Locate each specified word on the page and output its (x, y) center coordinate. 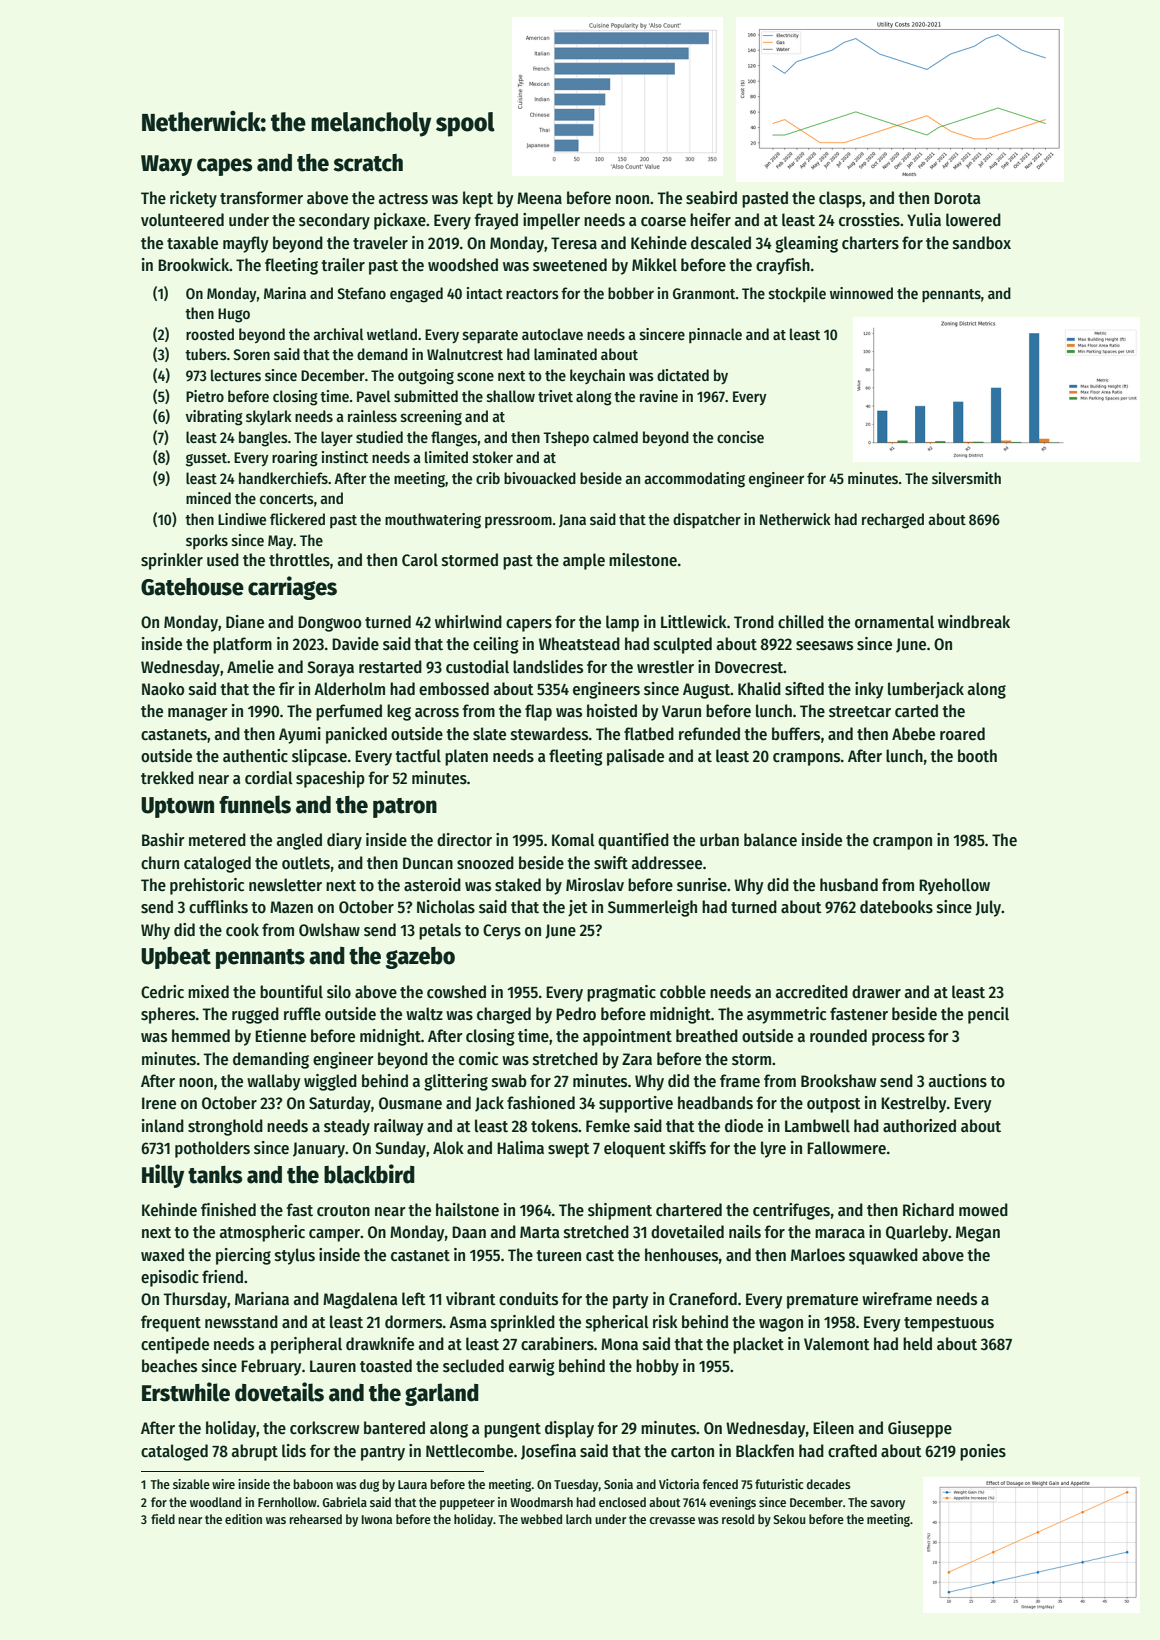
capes (225, 167)
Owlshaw (329, 930)
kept (478, 199)
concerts (287, 499)
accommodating (694, 480)
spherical (617, 1323)
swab (509, 1081)
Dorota (957, 198)
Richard (928, 1210)
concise (740, 437)
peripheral (306, 1345)
